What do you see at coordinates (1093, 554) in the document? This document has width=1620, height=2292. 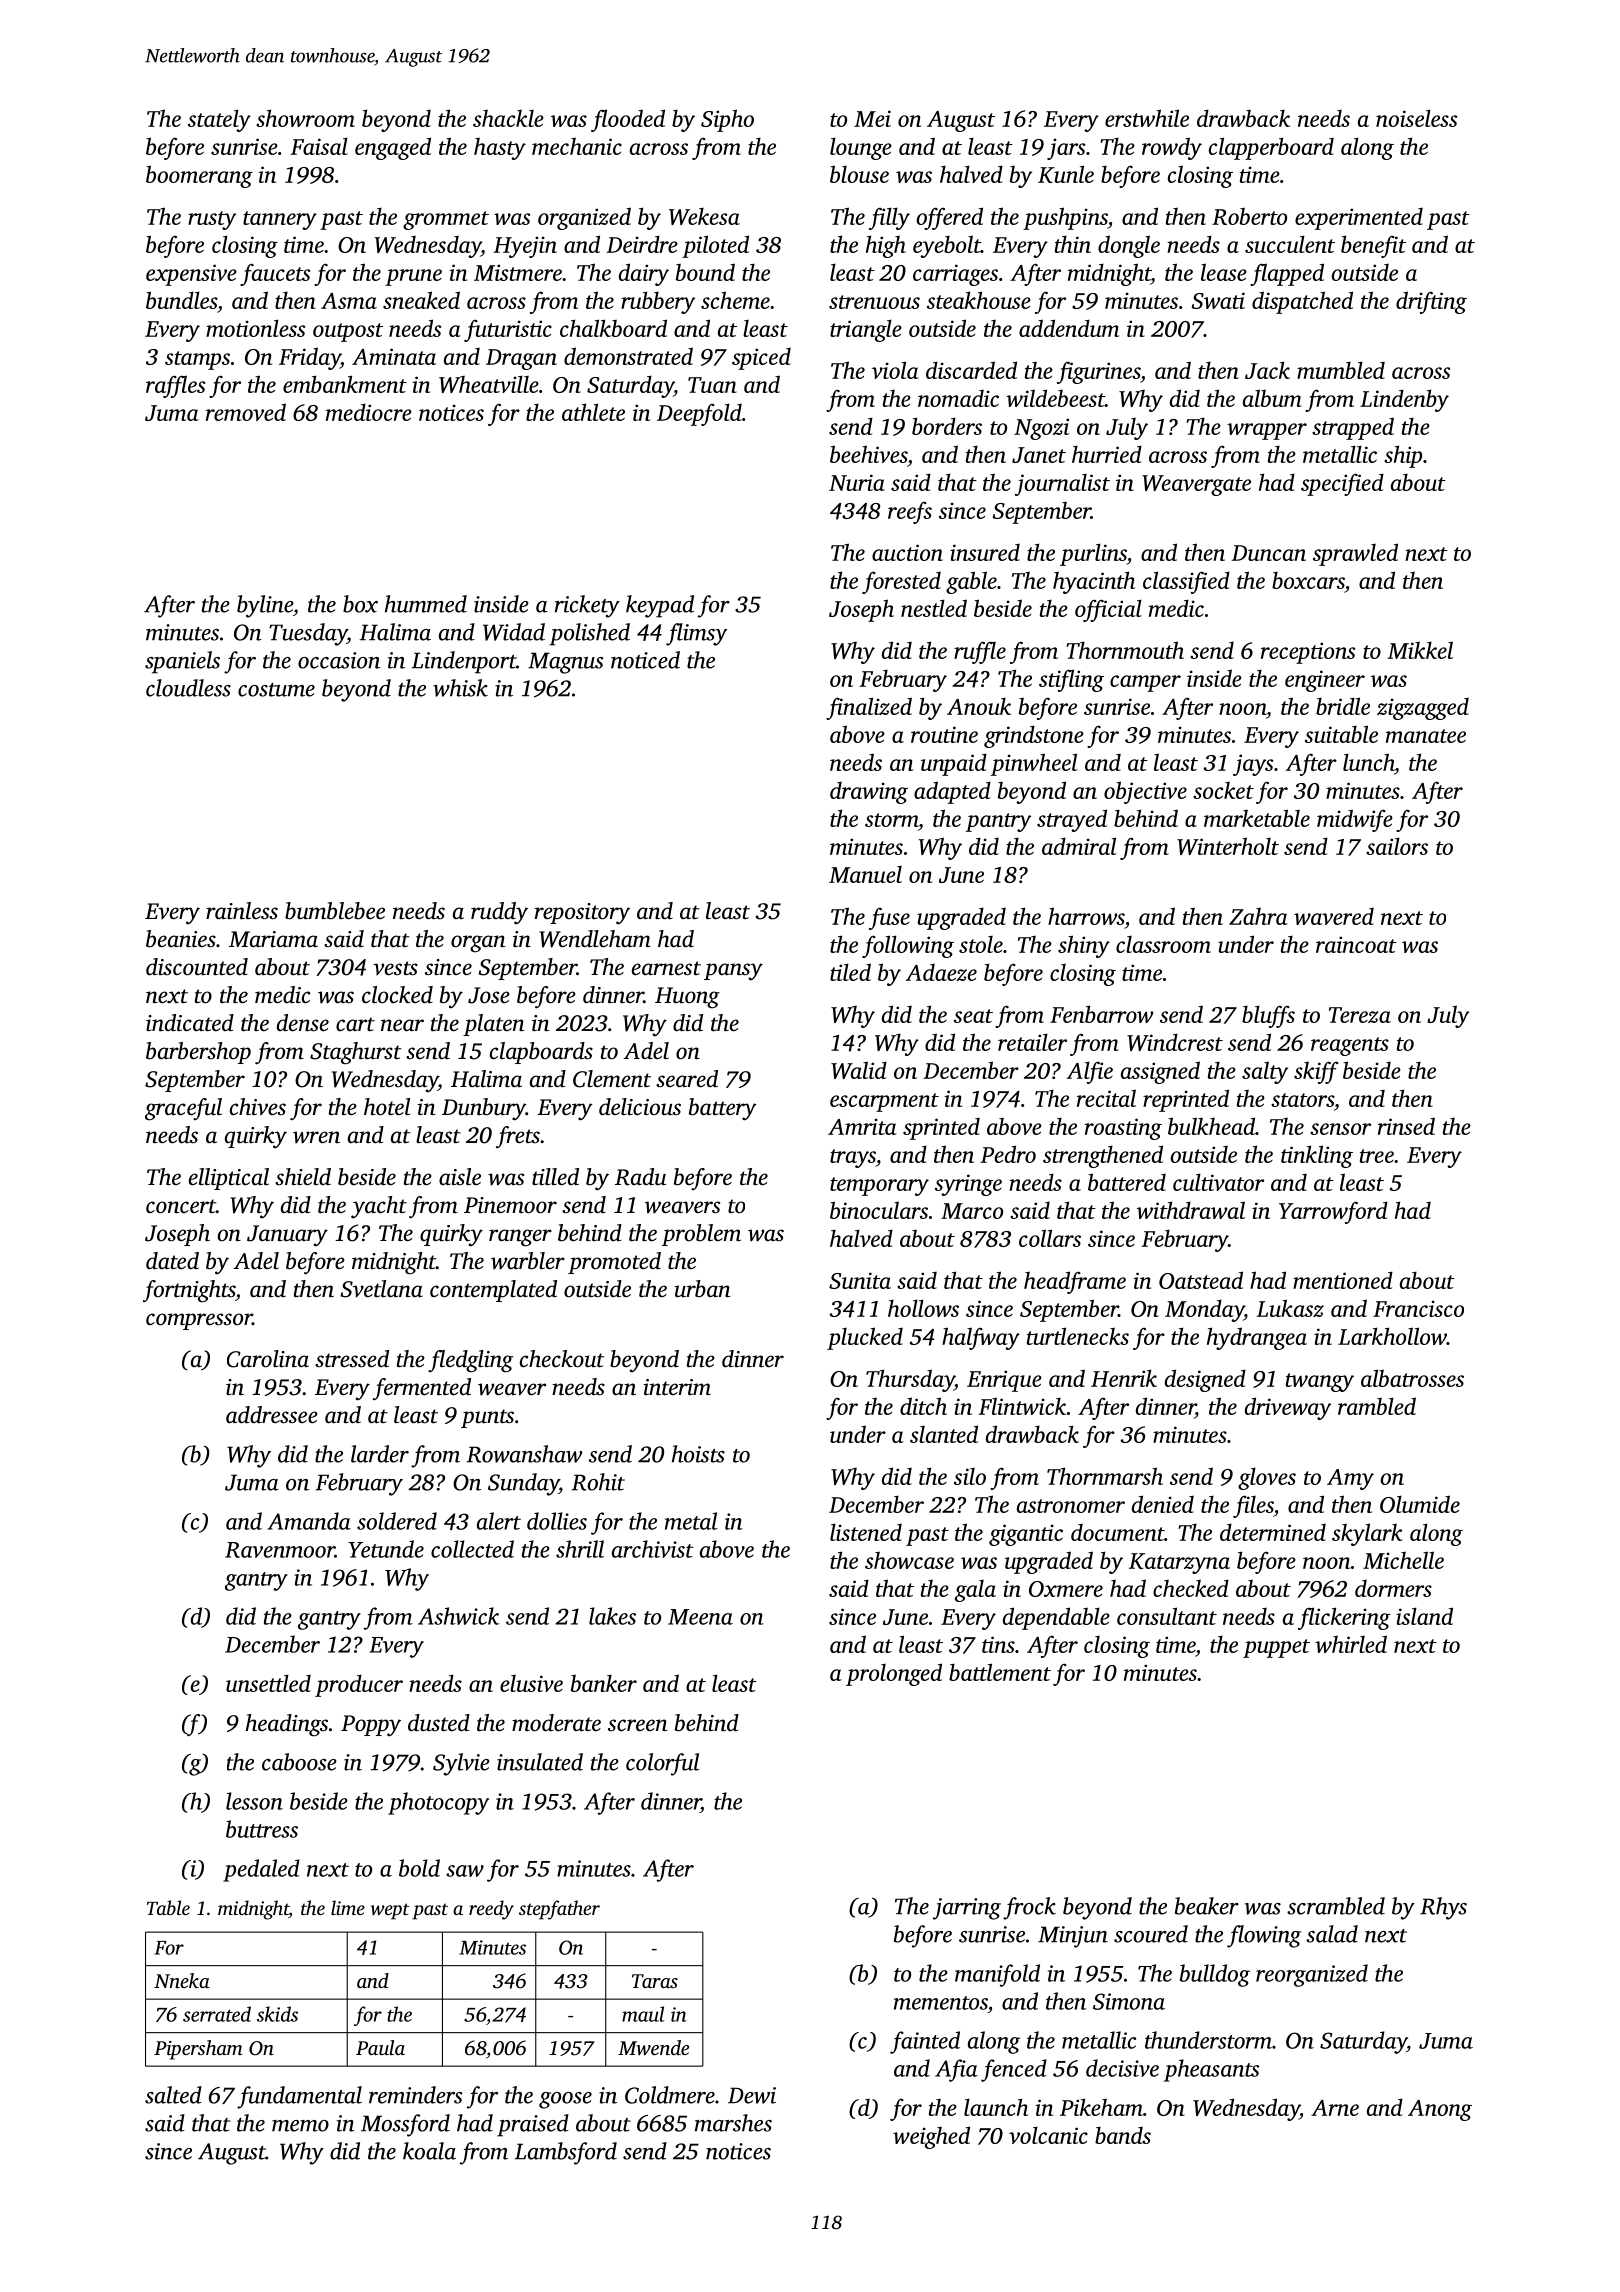 I see `purlins` at bounding box center [1093, 554].
